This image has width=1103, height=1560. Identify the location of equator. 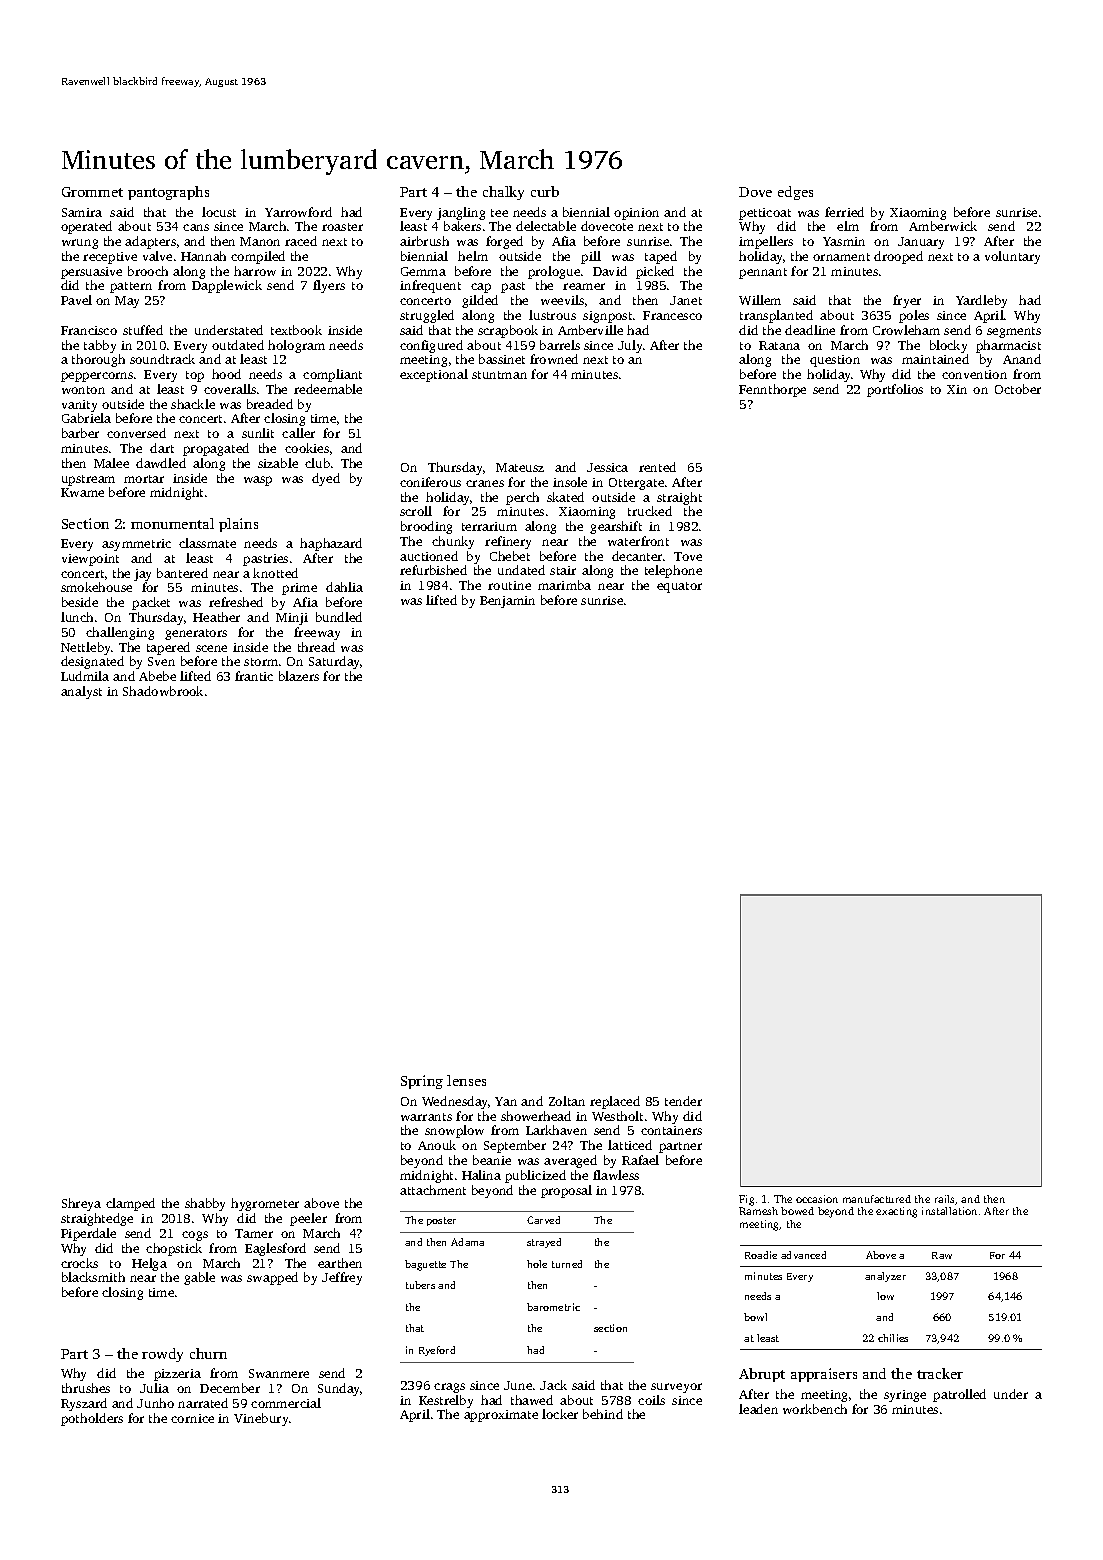
(679, 587).
